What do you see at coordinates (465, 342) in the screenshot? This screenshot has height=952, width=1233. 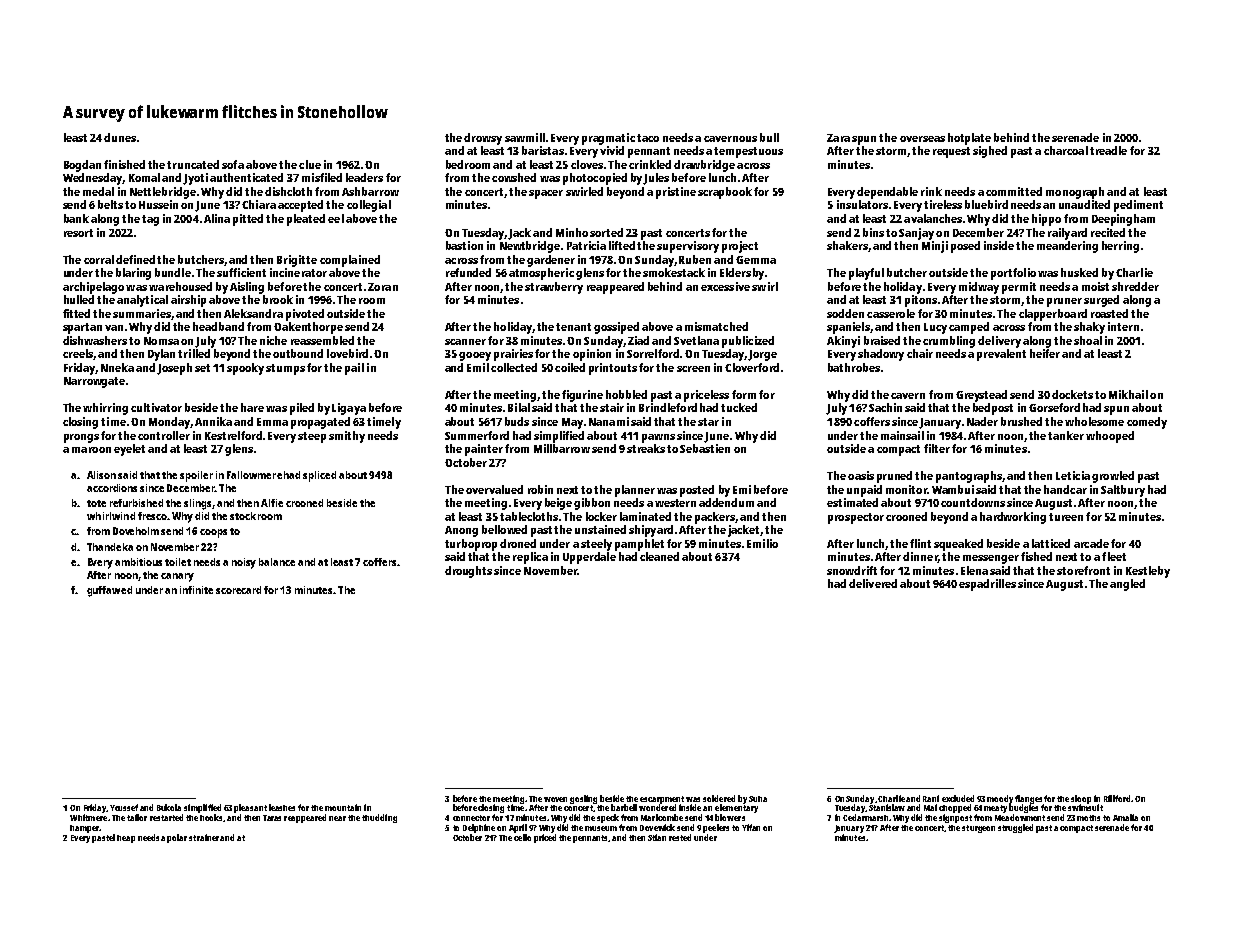 I see `scanner` at bounding box center [465, 342].
